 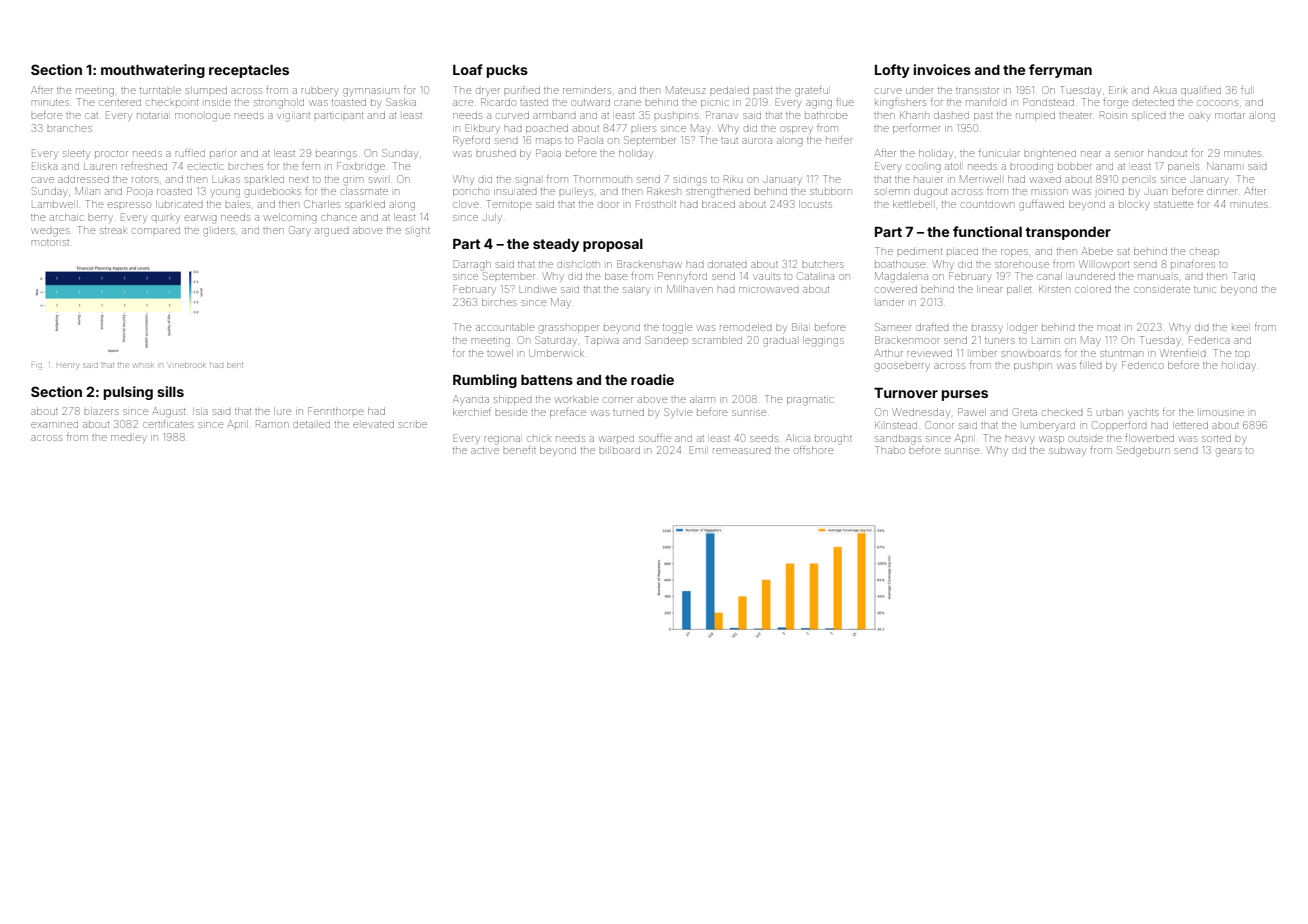 What do you see at coordinates (618, 400) in the page?
I see `corner` at bounding box center [618, 400].
